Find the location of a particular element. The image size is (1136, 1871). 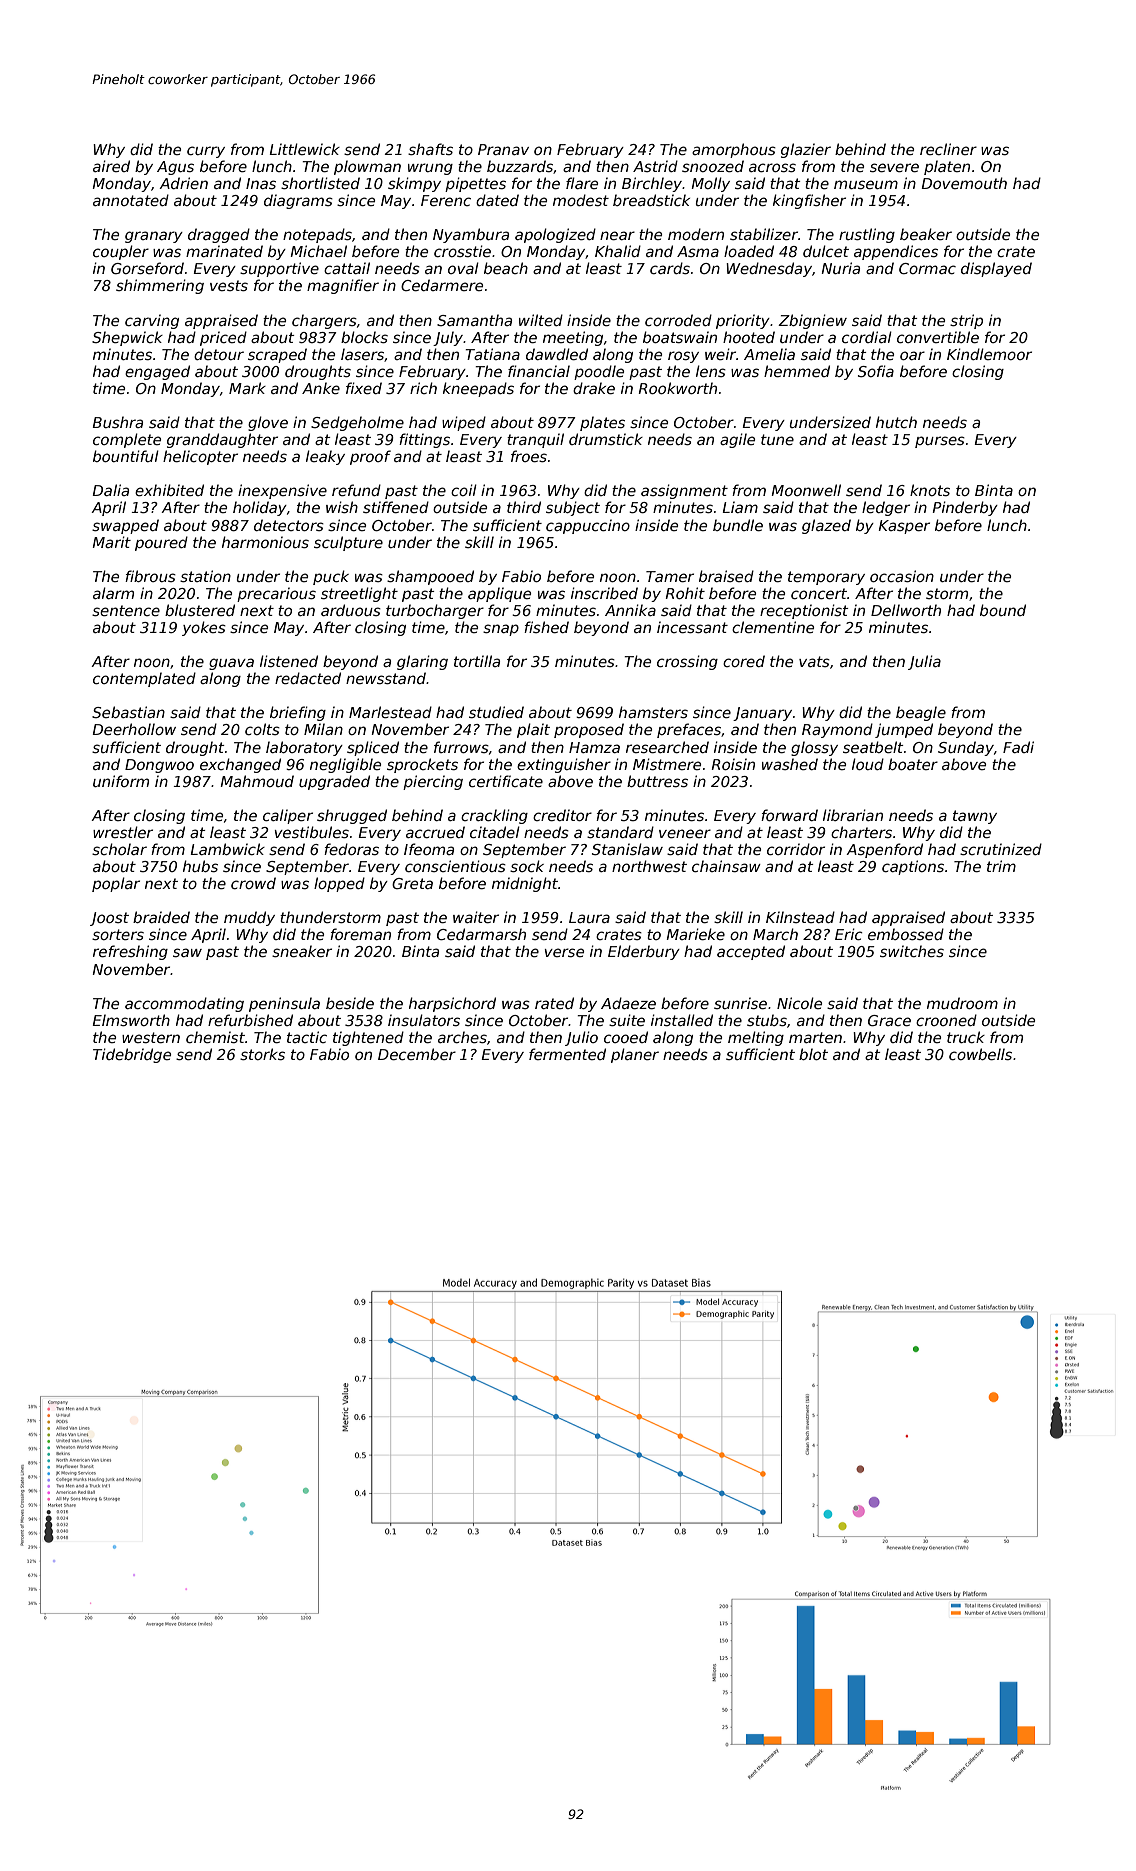

curry is located at coordinates (206, 152).
